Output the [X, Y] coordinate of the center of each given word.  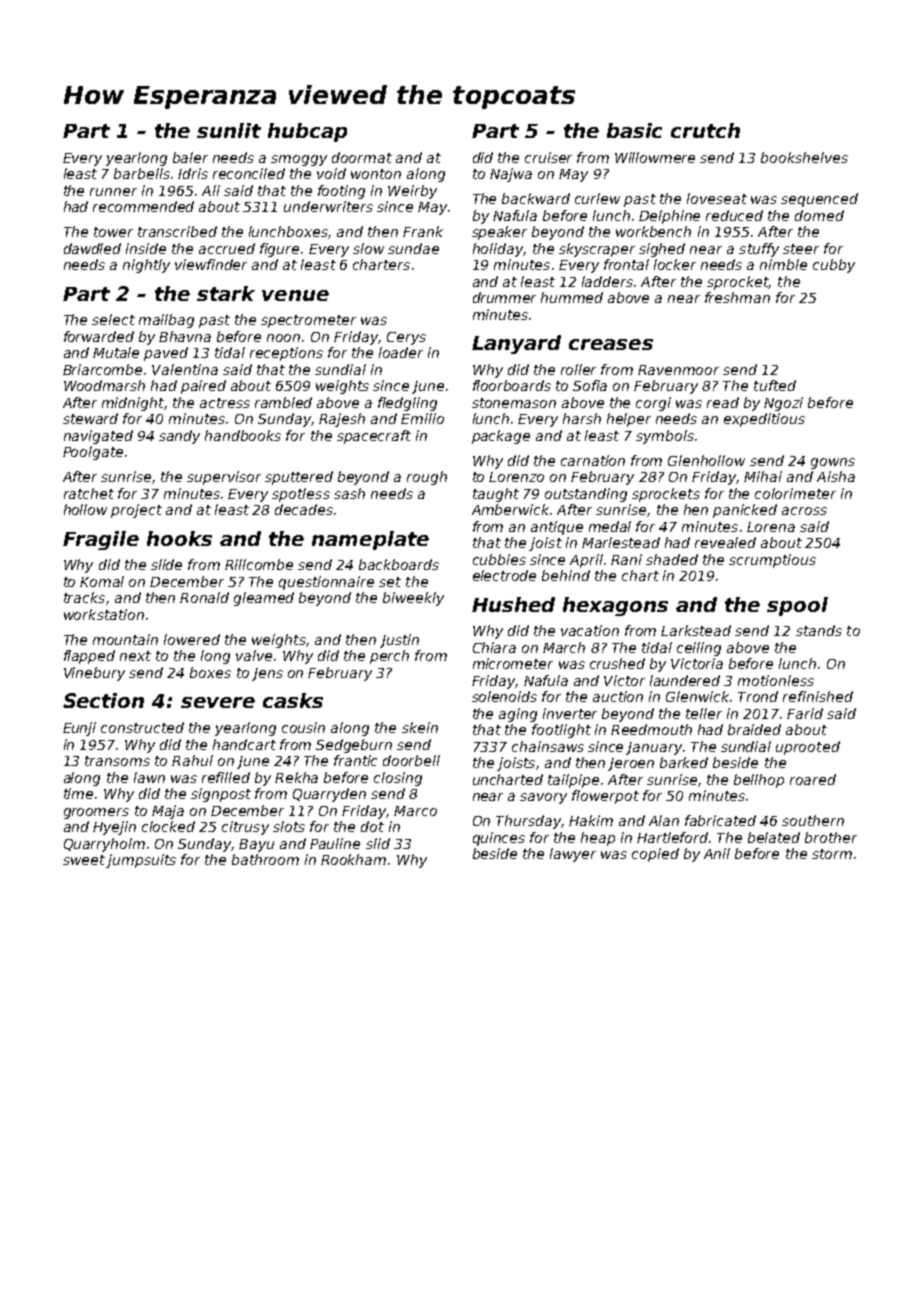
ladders [607, 281]
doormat [362, 157]
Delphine [669, 217]
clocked [168, 826]
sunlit [229, 130]
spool [797, 606]
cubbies [499, 559]
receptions [286, 354]
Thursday [528, 822]
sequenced [819, 200]
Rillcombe [259, 564]
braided [754, 729]
